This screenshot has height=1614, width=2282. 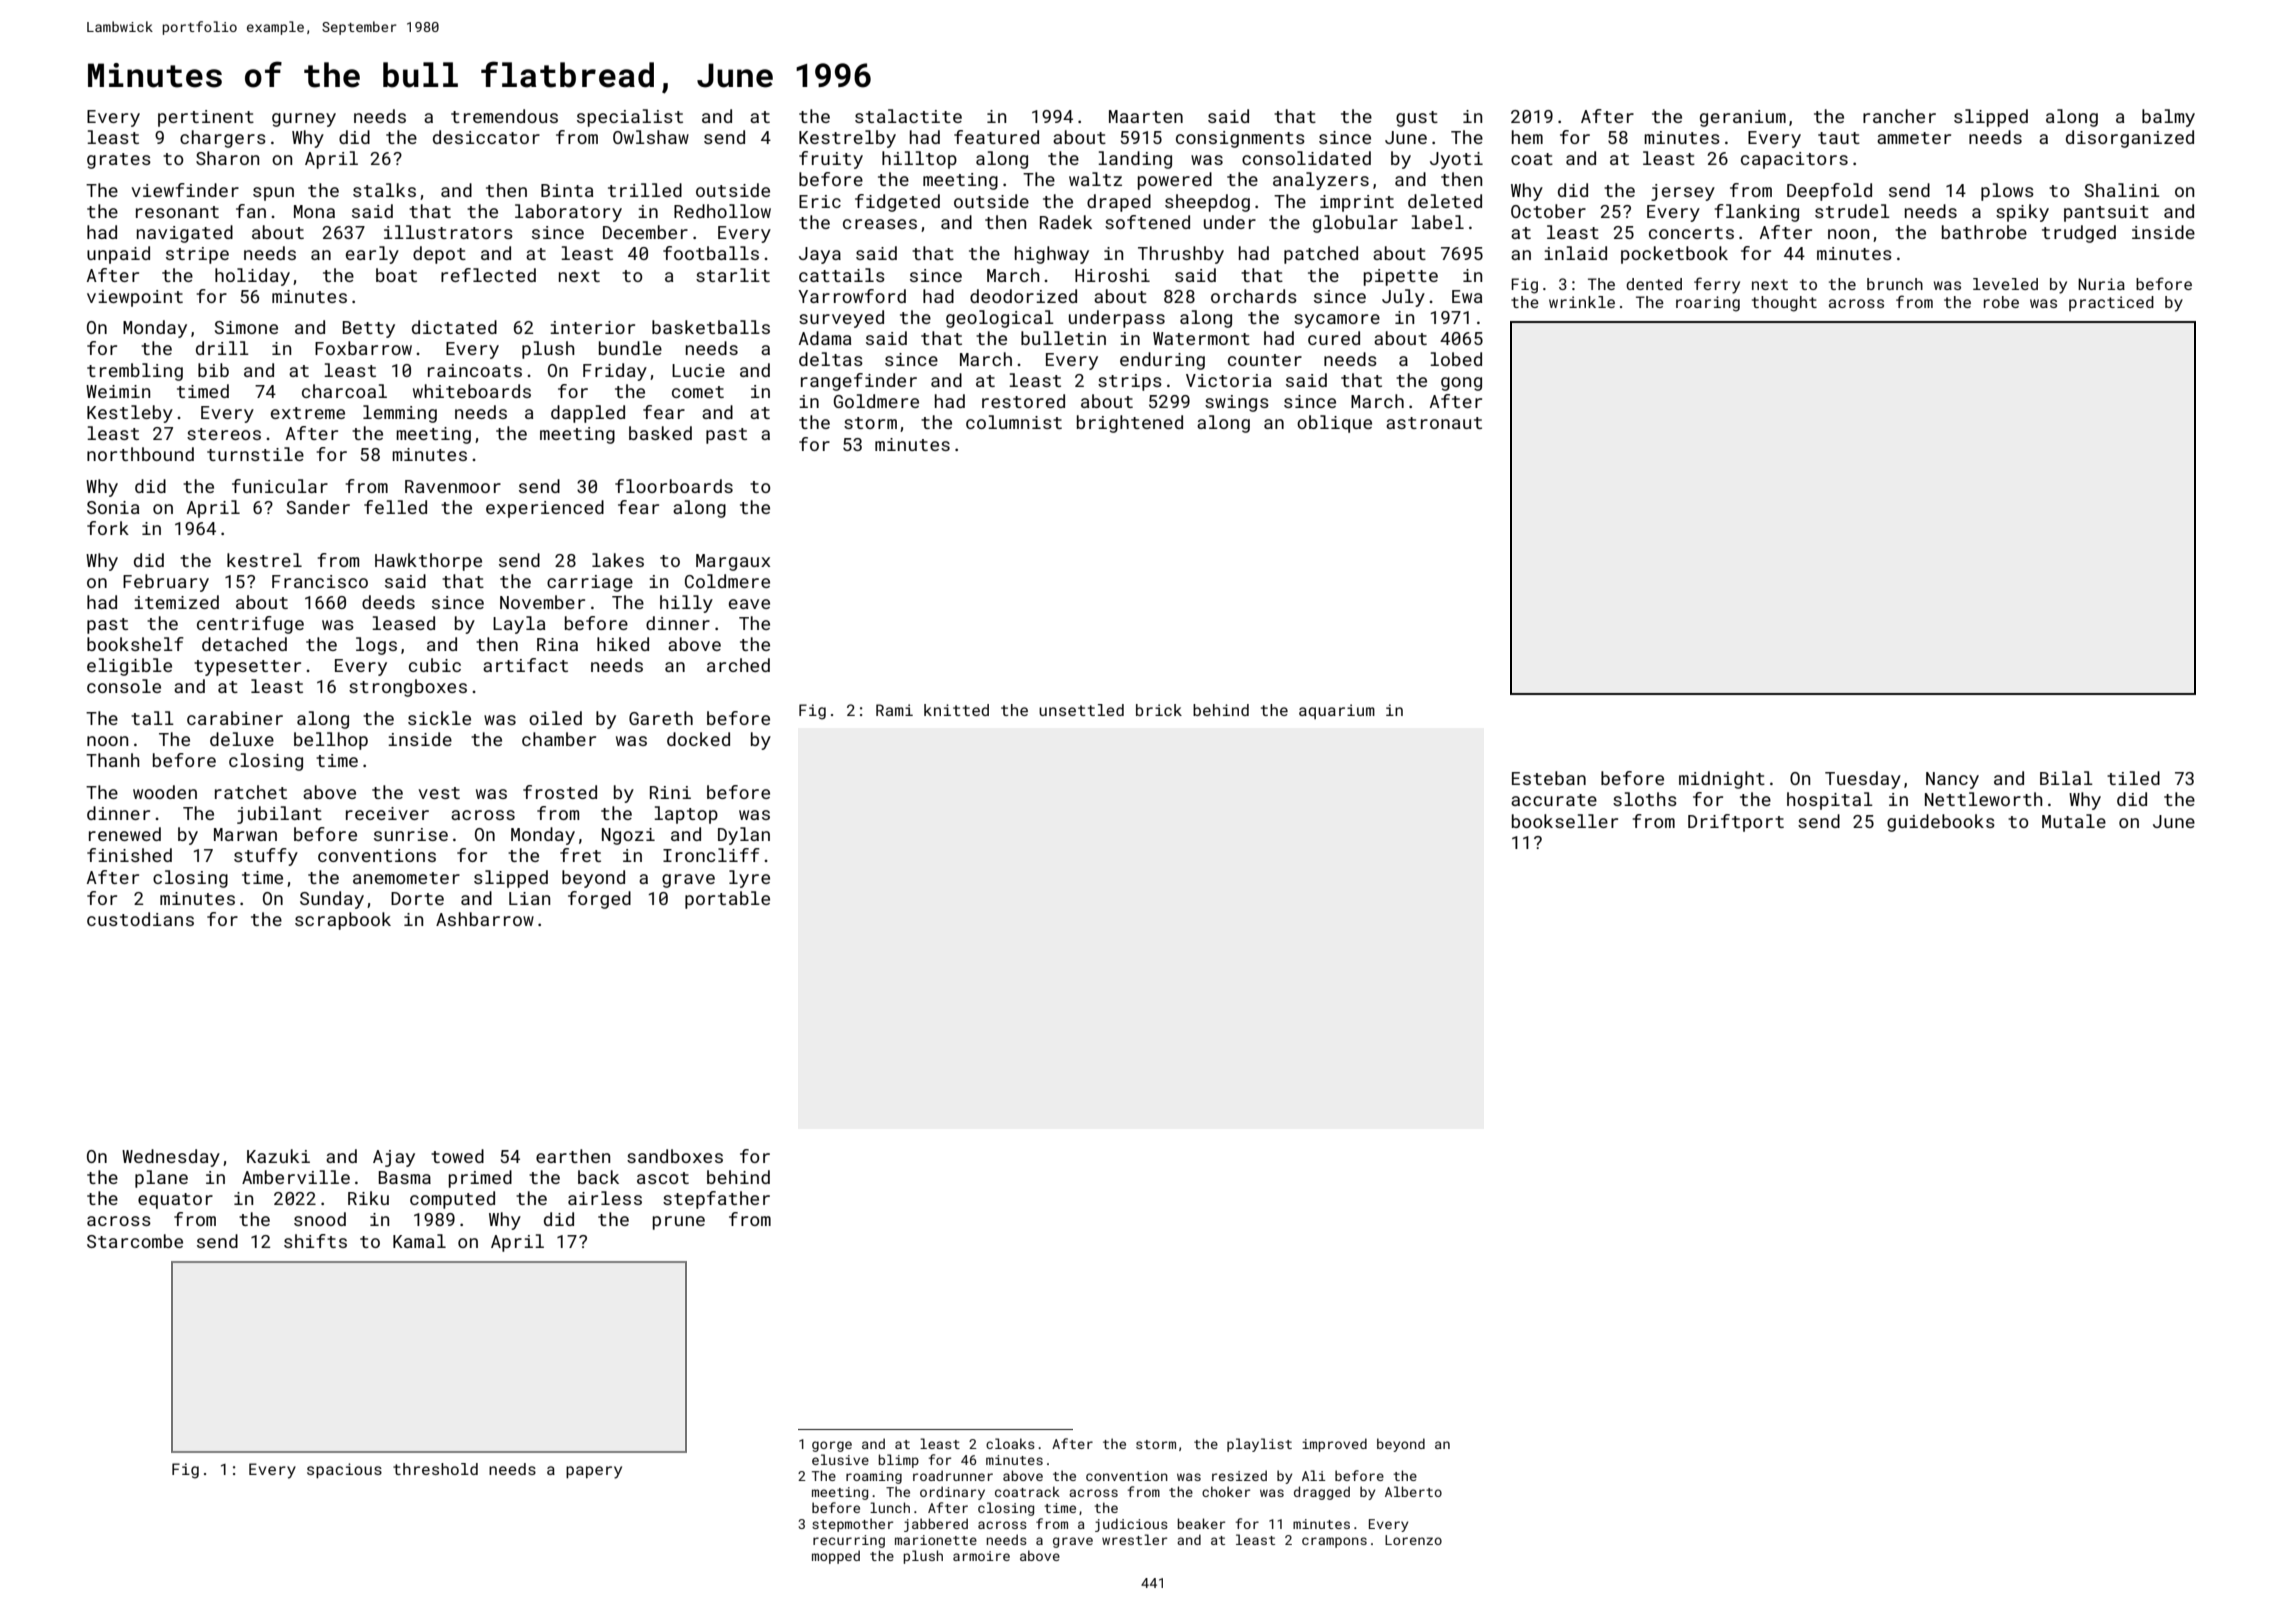 What do you see at coordinates (2111, 303) in the screenshot?
I see `practiced` at bounding box center [2111, 303].
